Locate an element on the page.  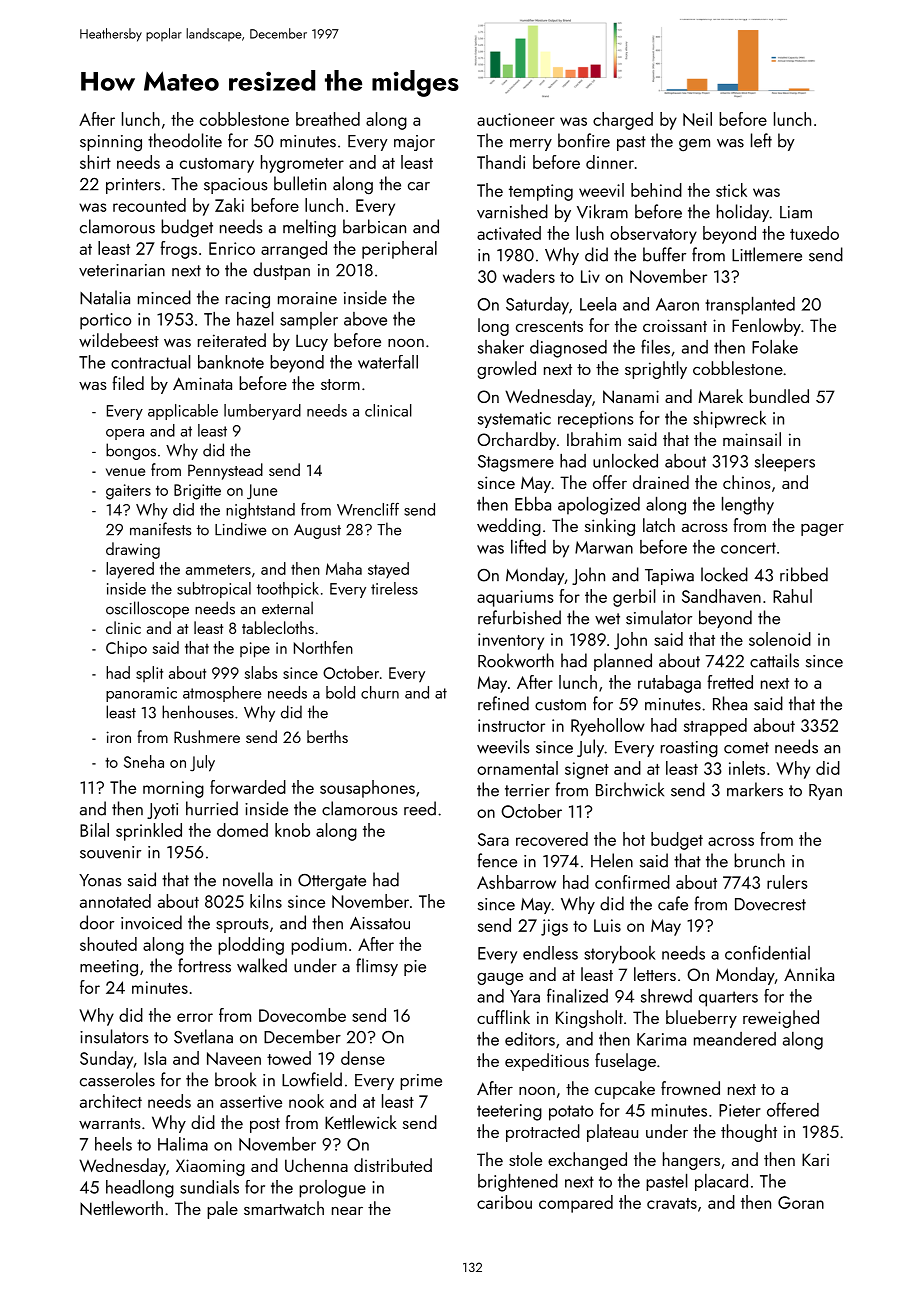
spinning is located at coordinates (111, 143).
